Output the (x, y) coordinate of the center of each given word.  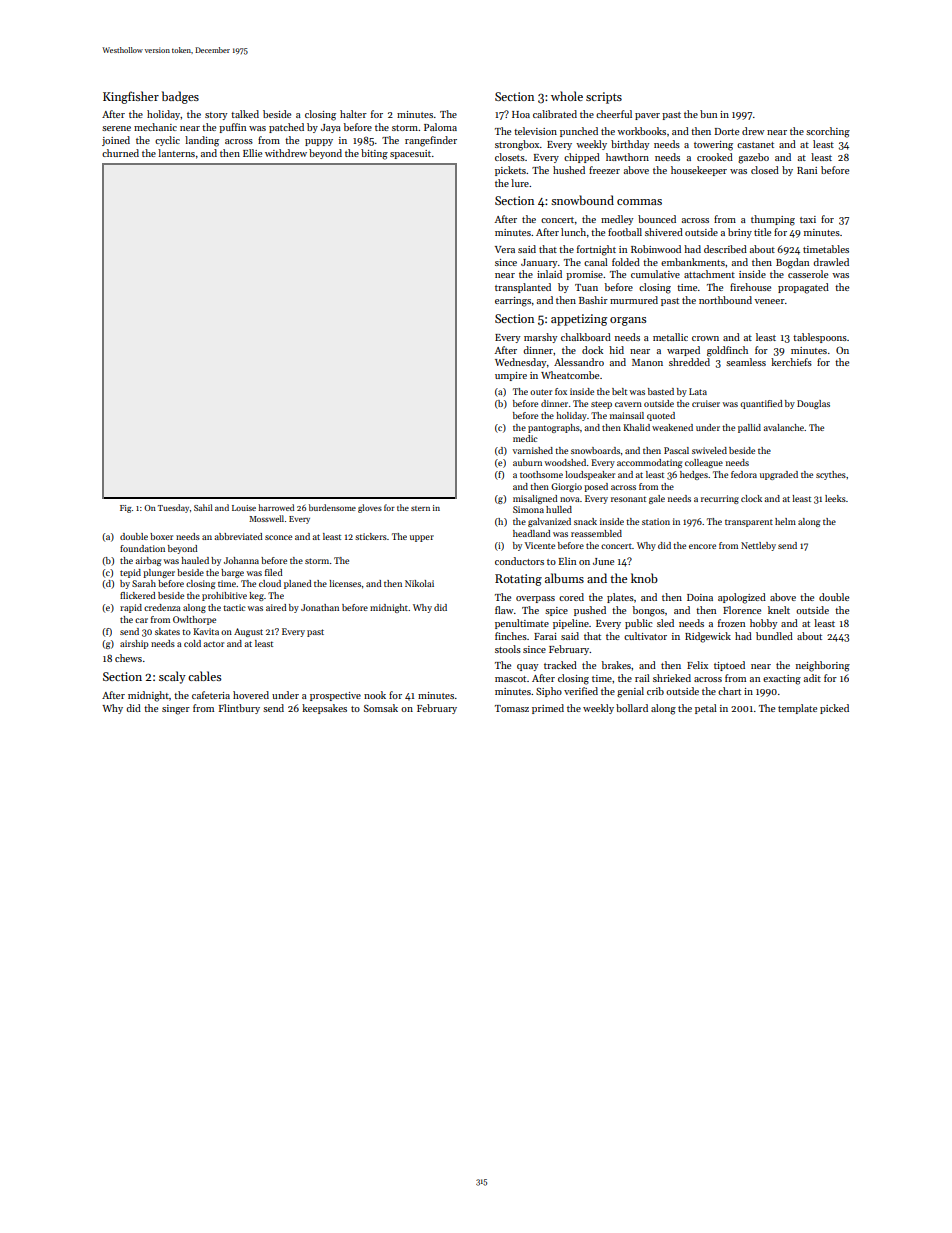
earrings (513, 302)
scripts (604, 98)
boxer (161, 536)
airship (134, 644)
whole (567, 96)
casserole (808, 274)
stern (420, 508)
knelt (779, 610)
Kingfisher (131, 97)
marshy (540, 338)
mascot (510, 679)
